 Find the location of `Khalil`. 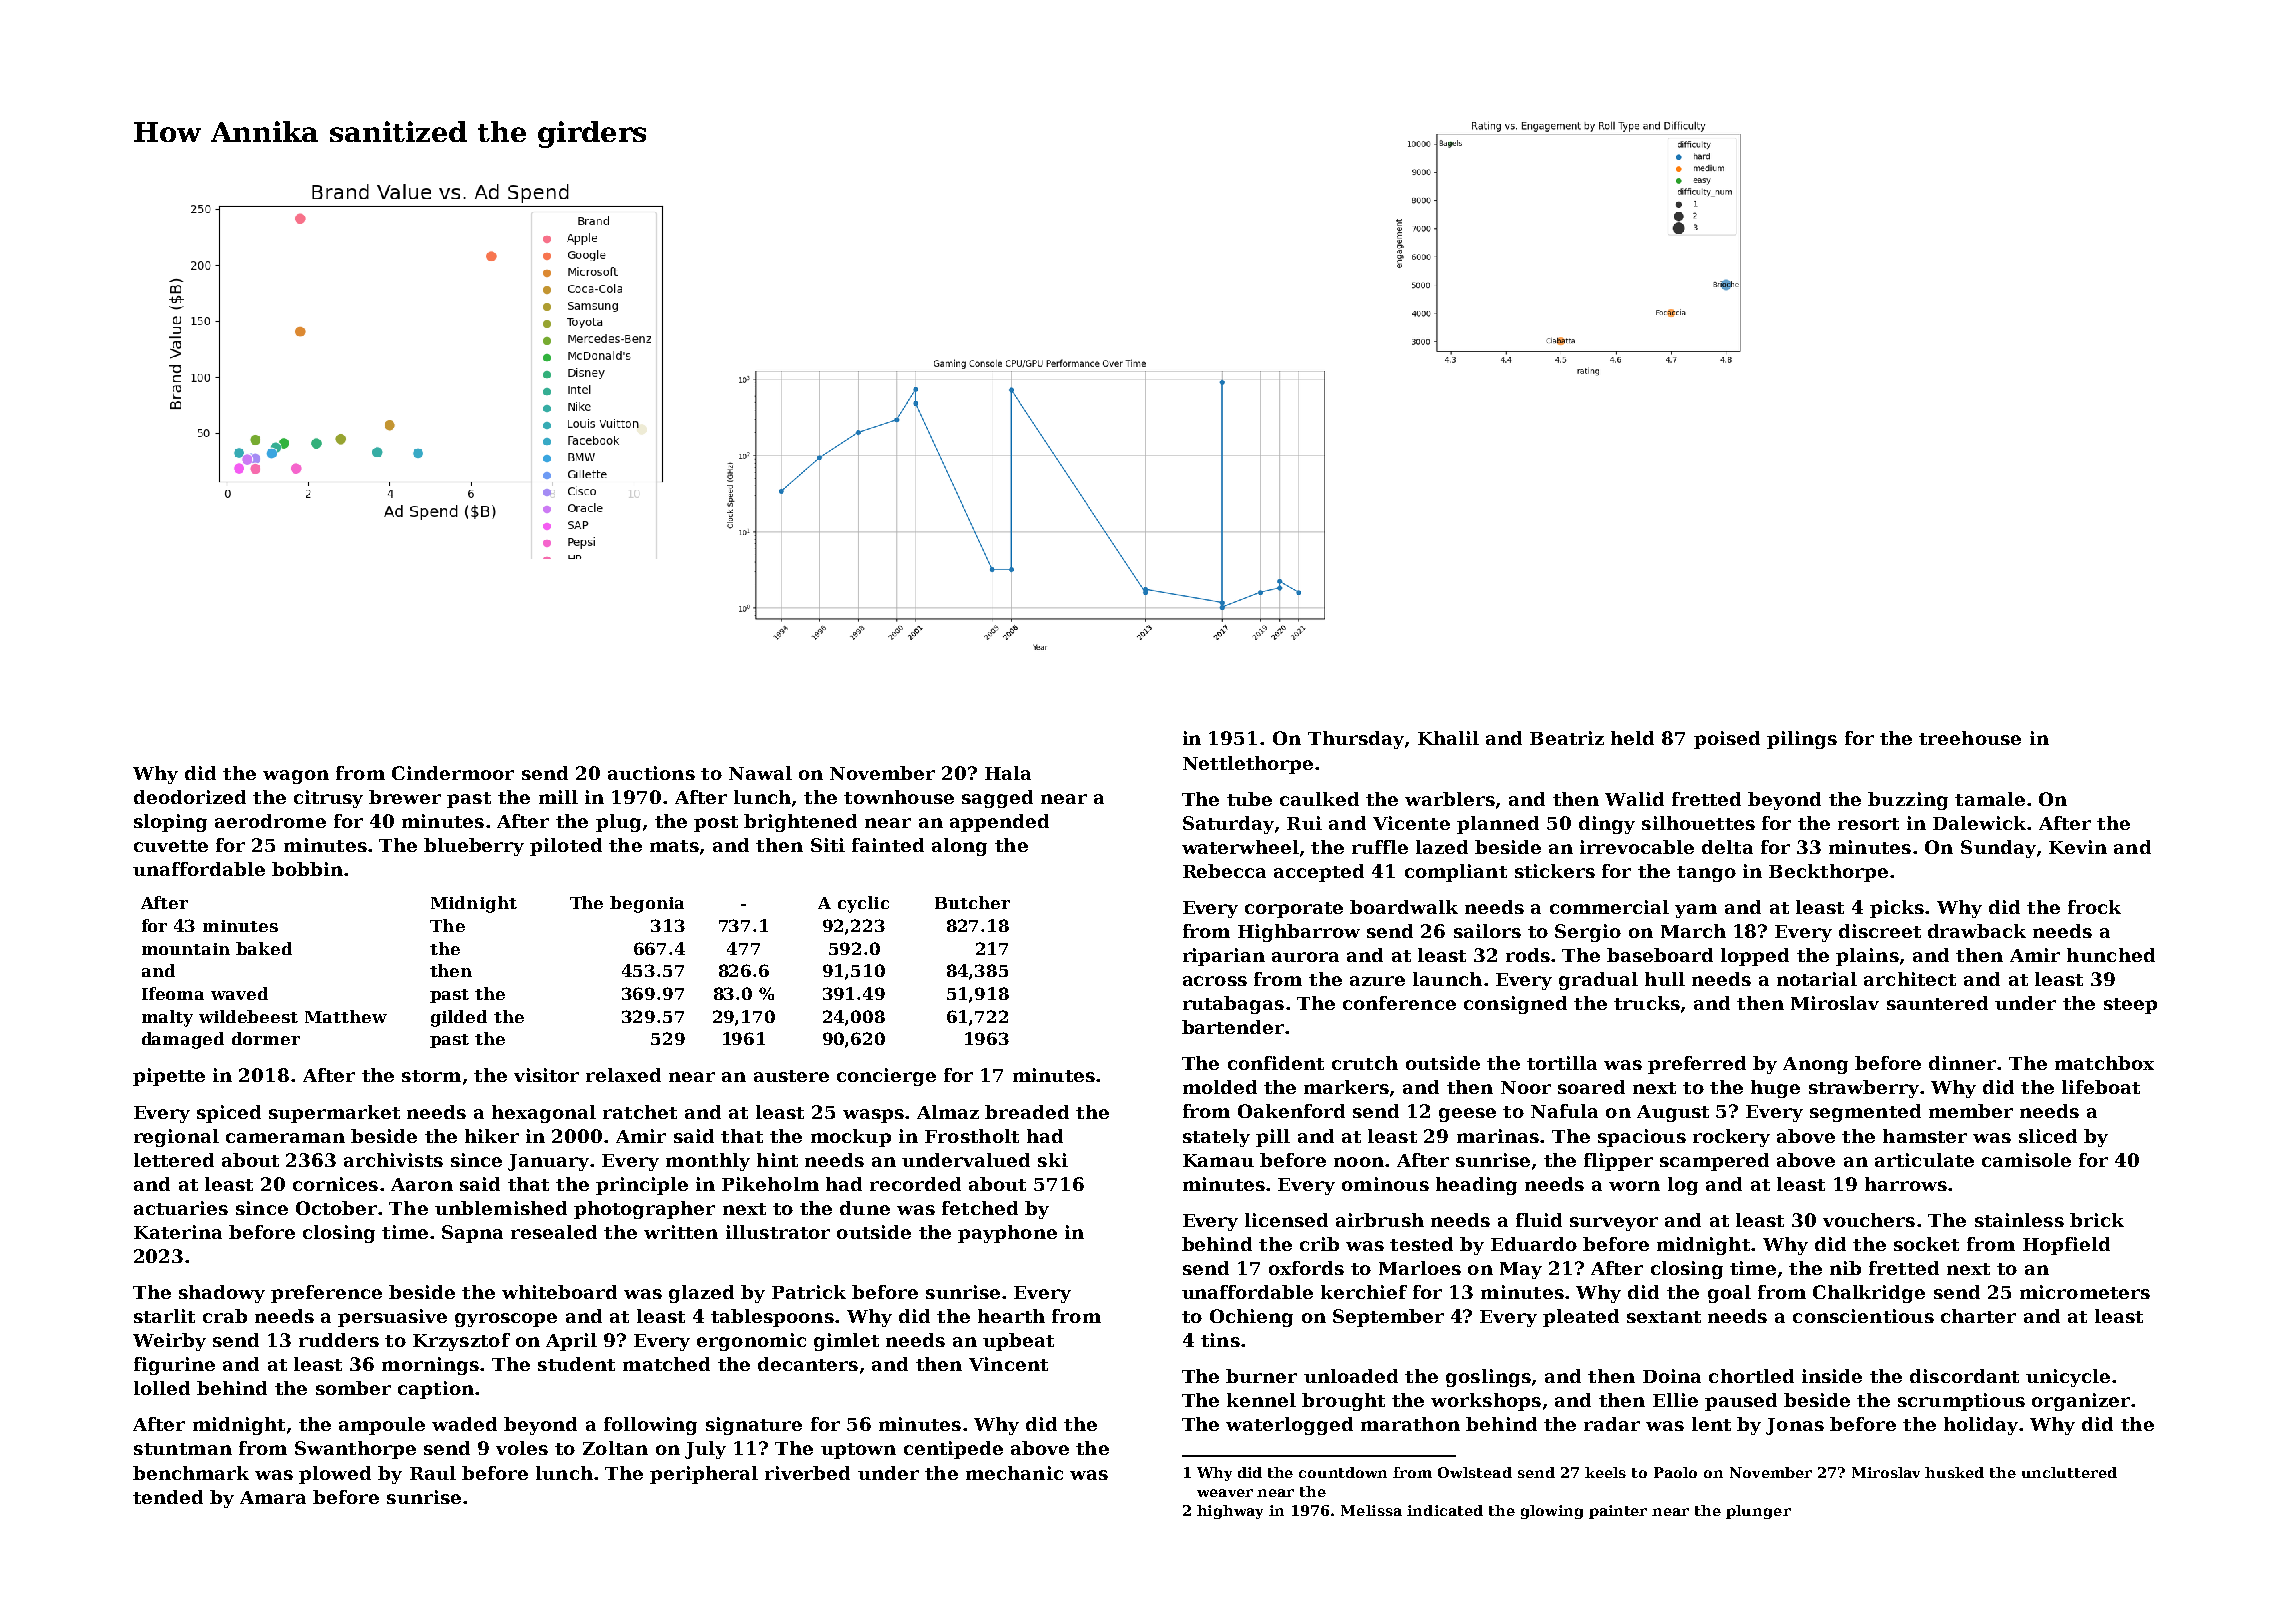

Khalil is located at coordinates (1448, 738).
